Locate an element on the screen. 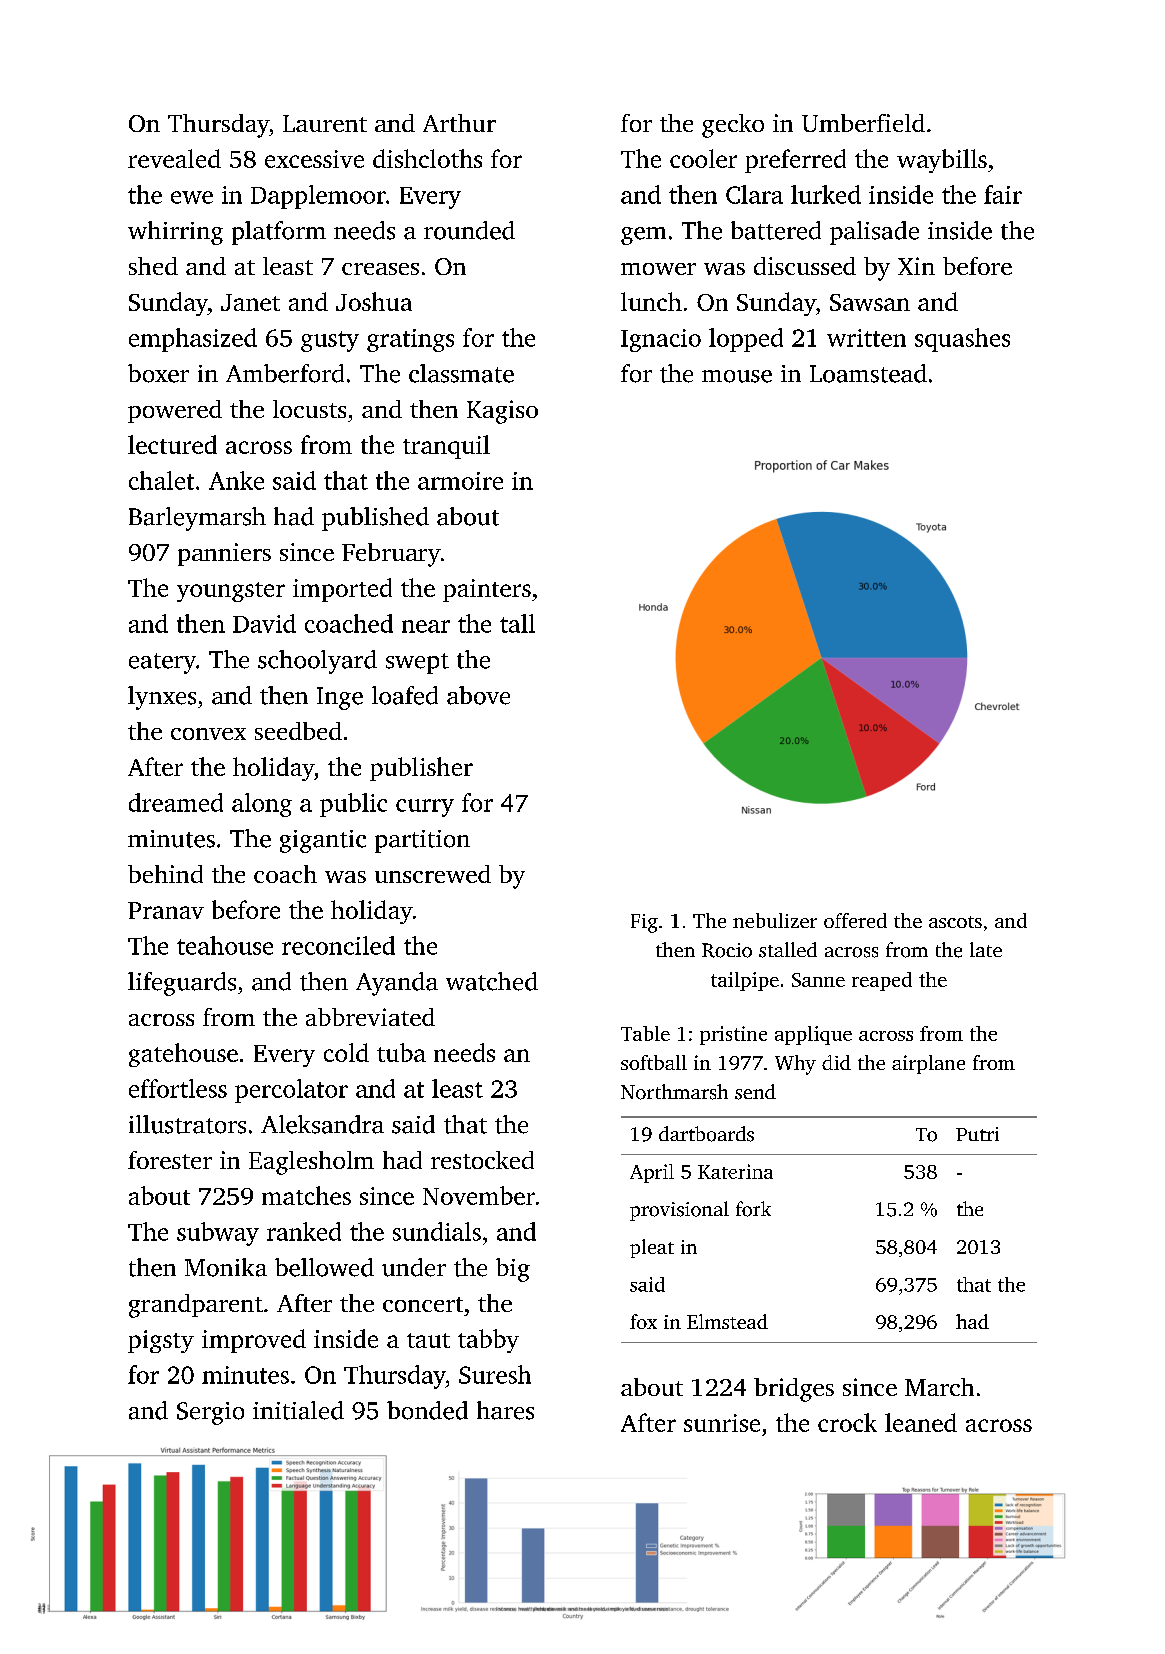 The width and height of the screenshot is (1165, 1654). Umberfield is located at coordinates (863, 123).
